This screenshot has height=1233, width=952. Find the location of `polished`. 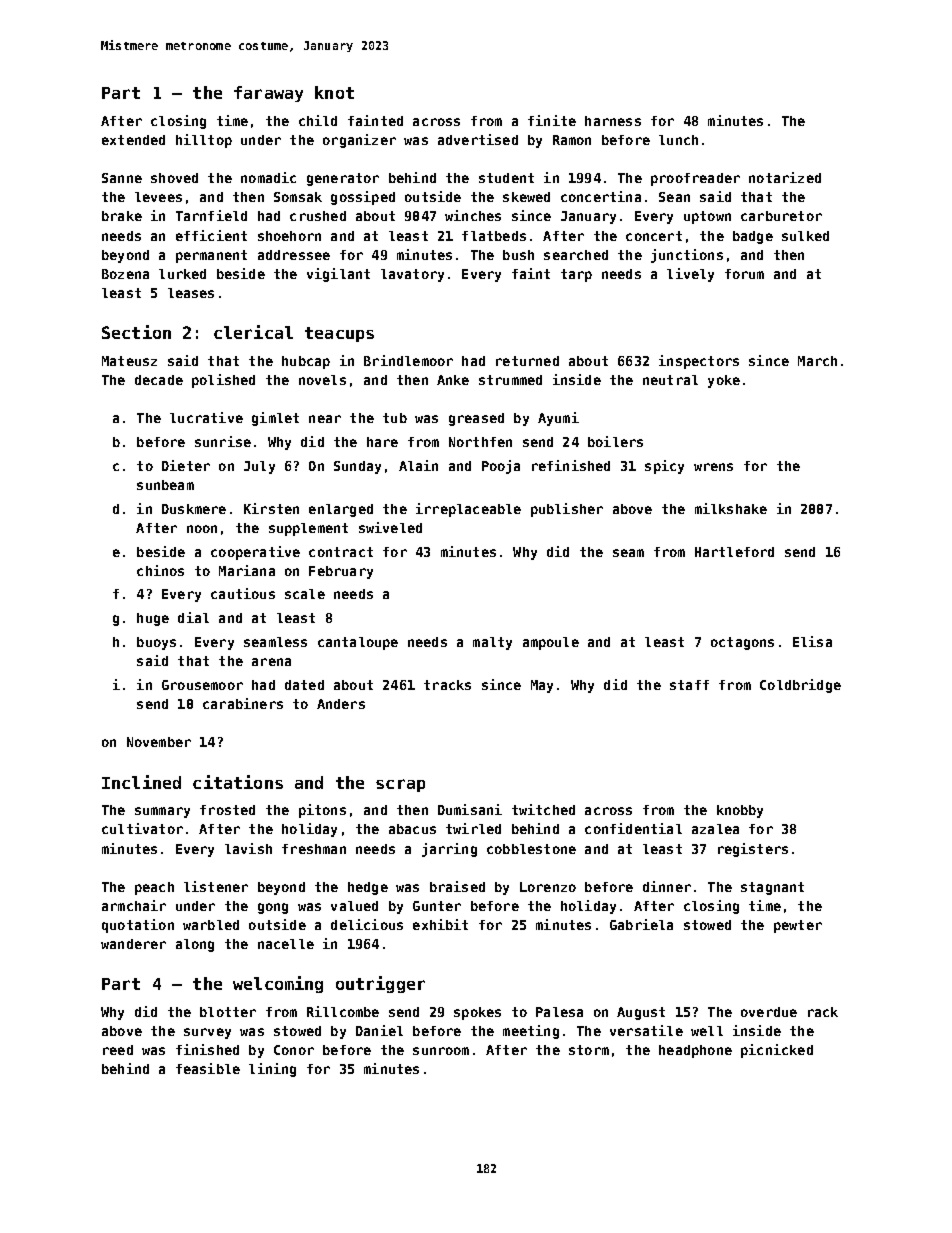

polished is located at coordinates (223, 381).
